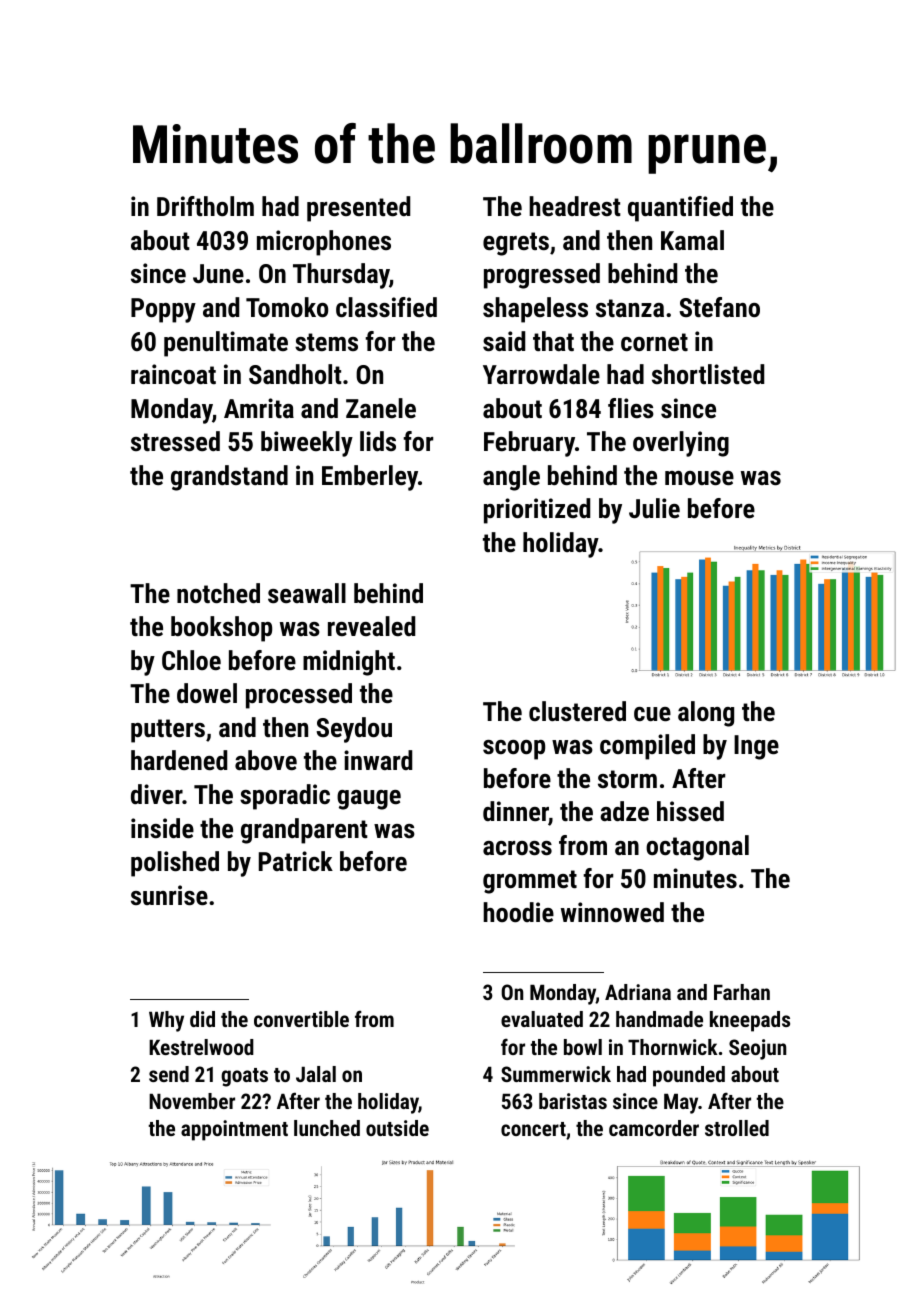  What do you see at coordinates (577, 711) in the screenshot?
I see `clustered` at bounding box center [577, 711].
